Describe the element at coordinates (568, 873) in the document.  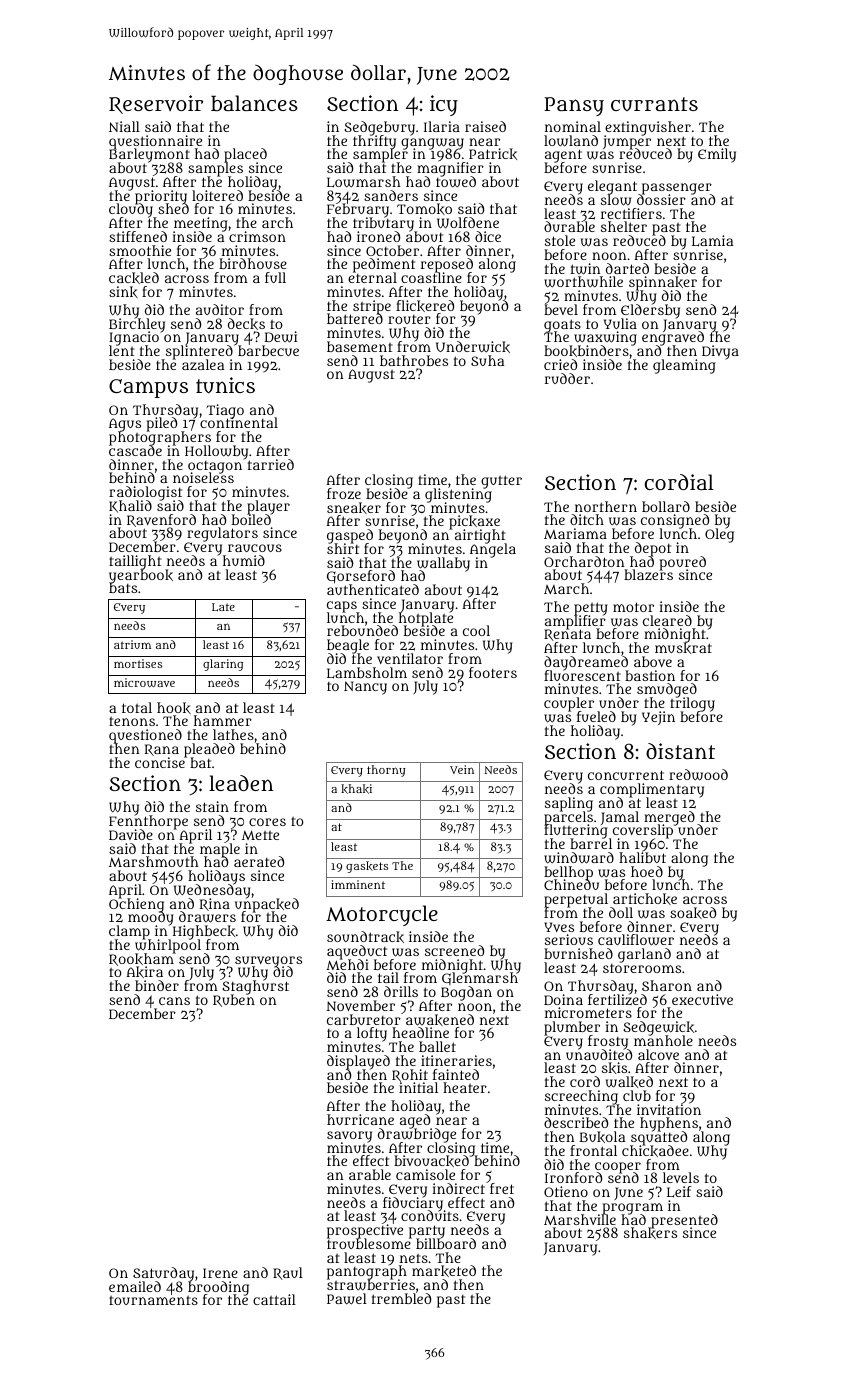
I see `bellhop` at that location.
